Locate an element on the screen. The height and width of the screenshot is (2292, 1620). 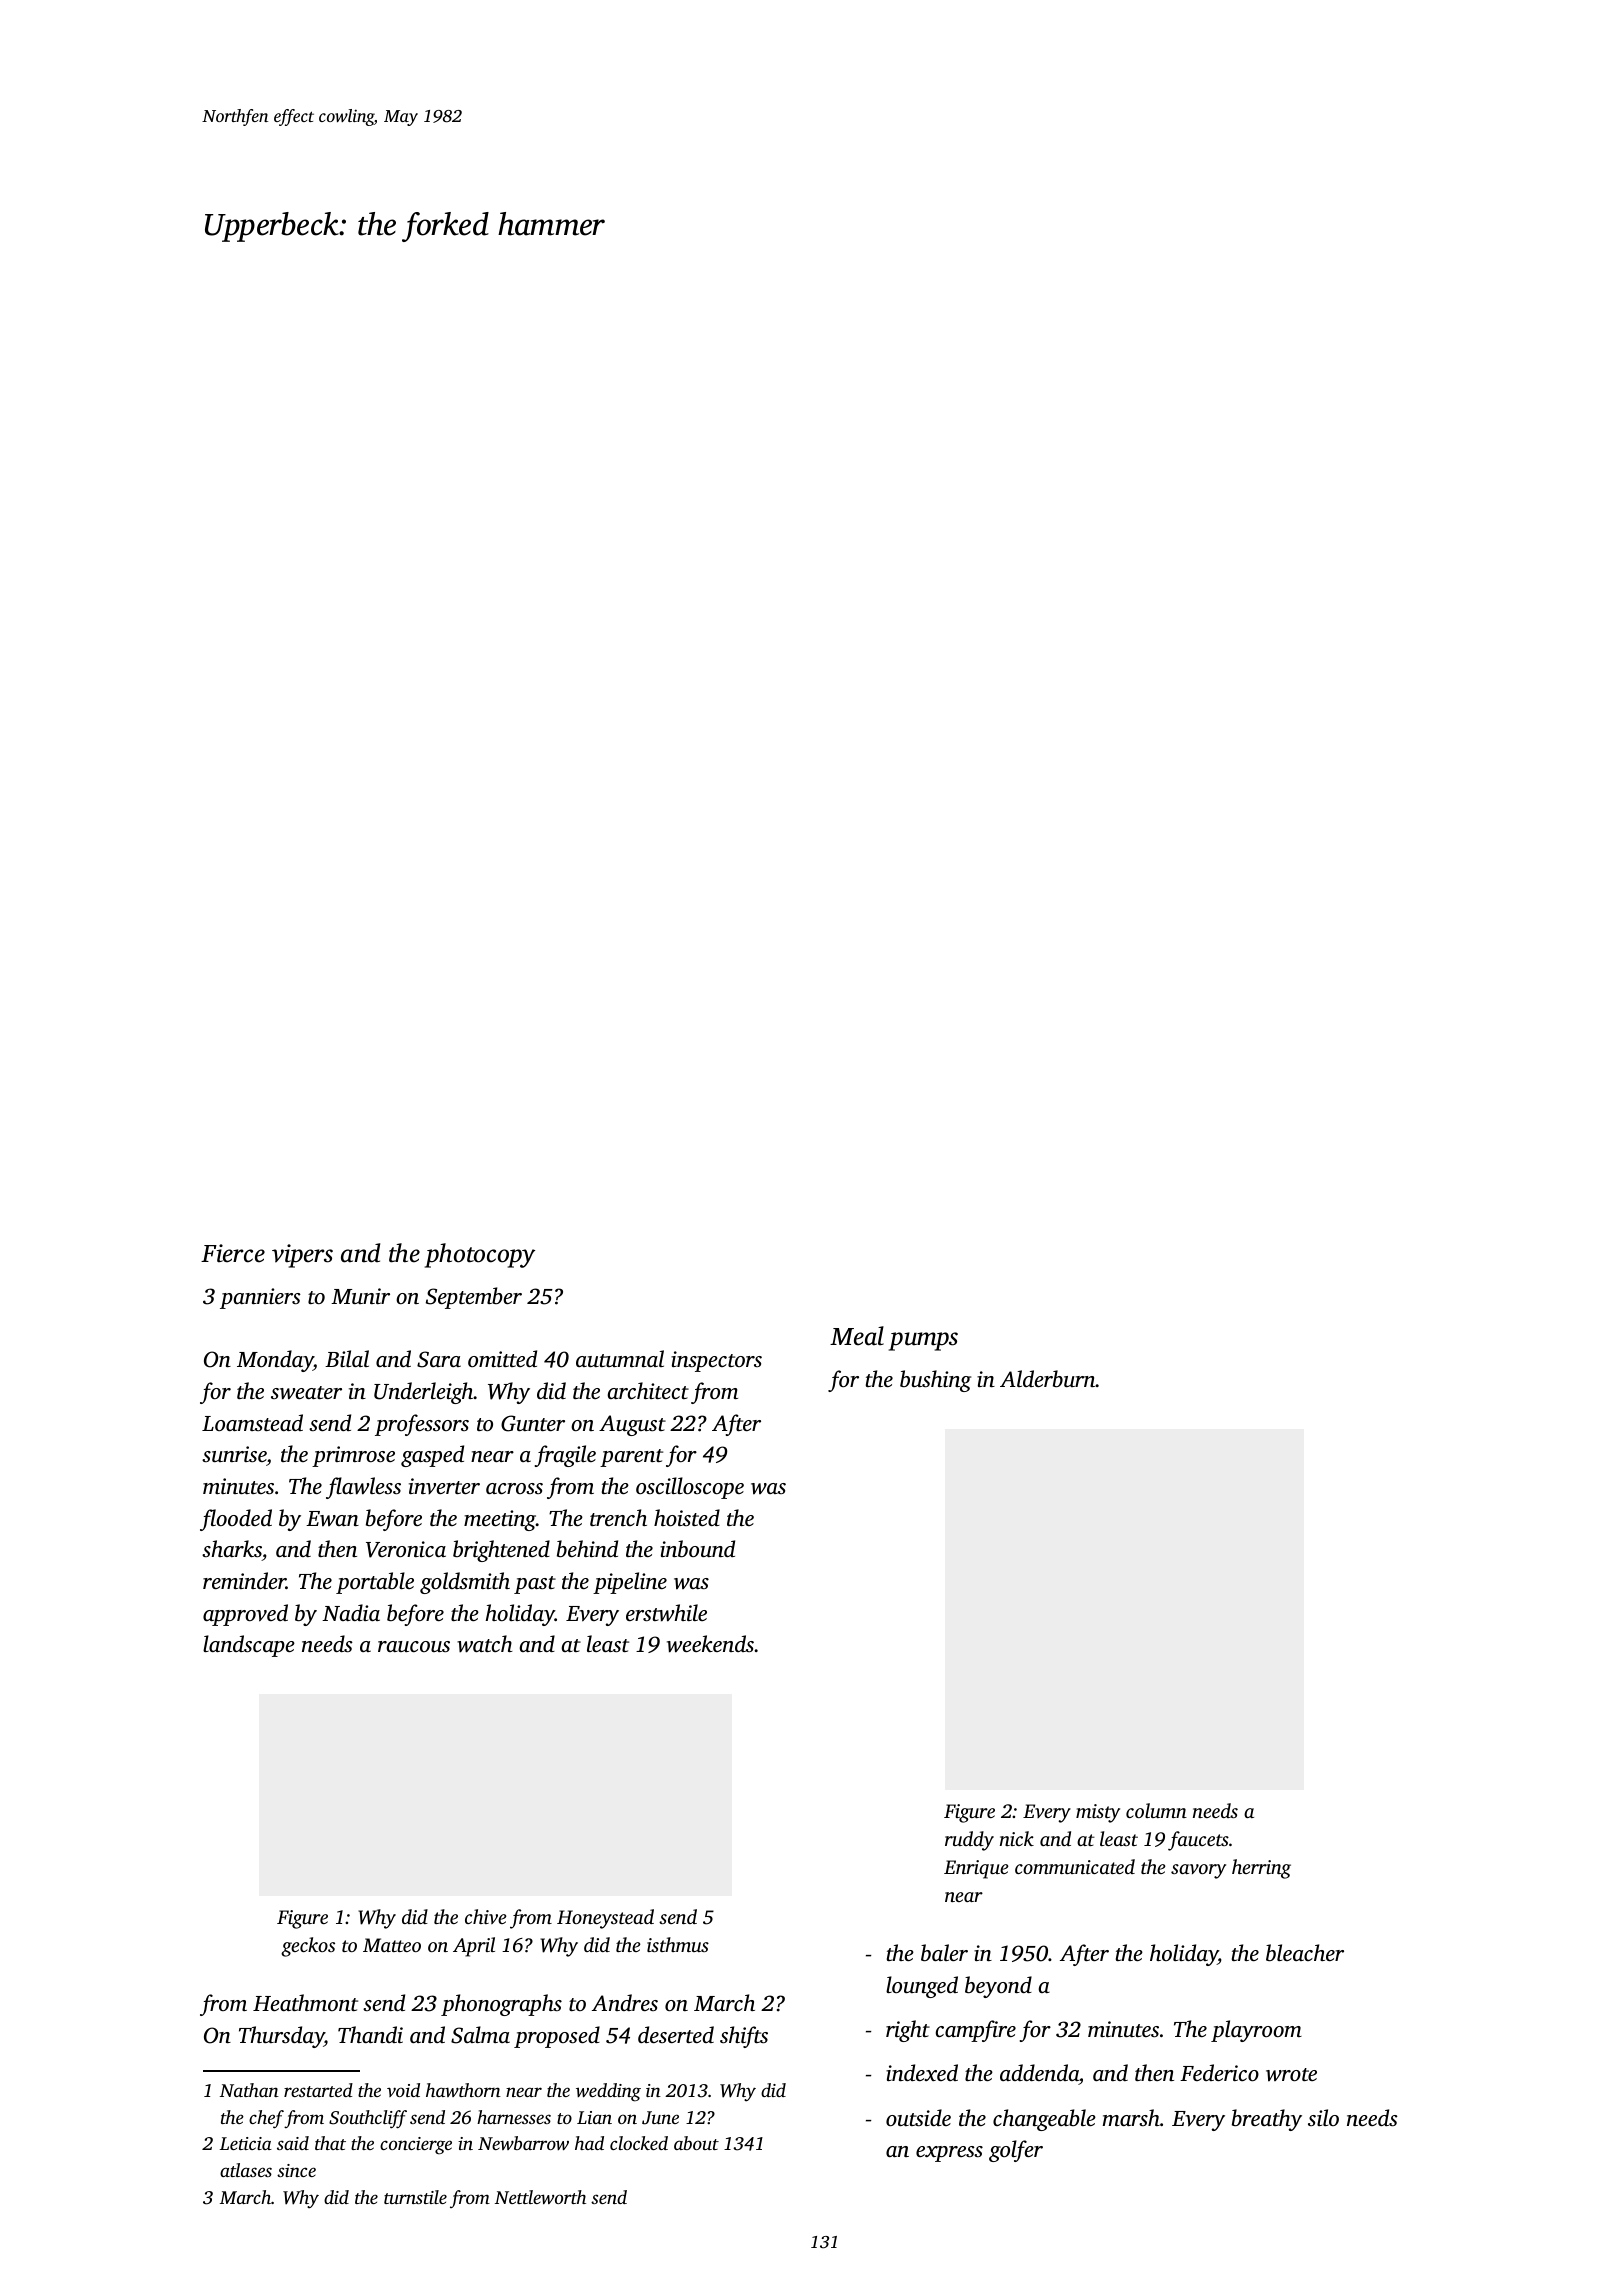
pumps is located at coordinates (923, 1341).
